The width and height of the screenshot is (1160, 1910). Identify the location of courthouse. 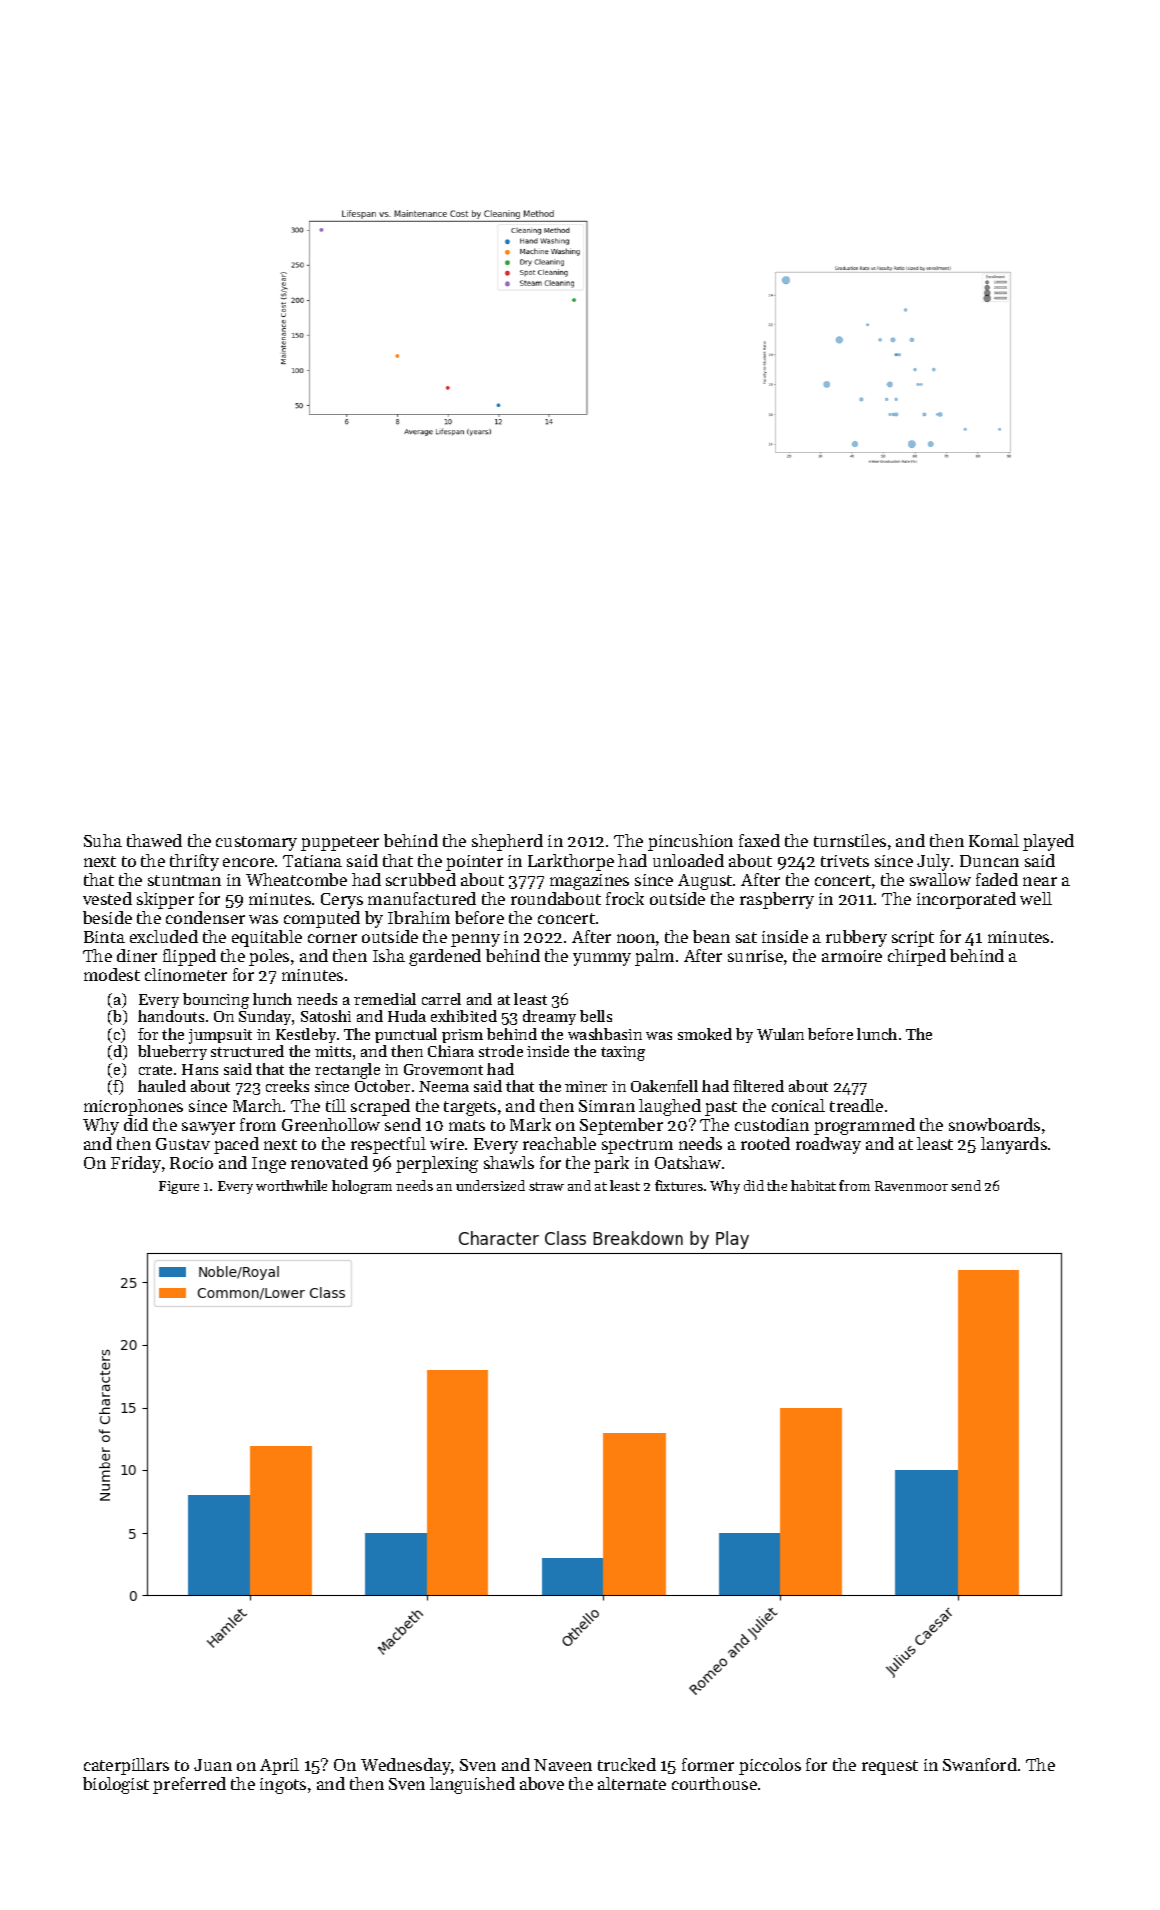
(714, 1783).
